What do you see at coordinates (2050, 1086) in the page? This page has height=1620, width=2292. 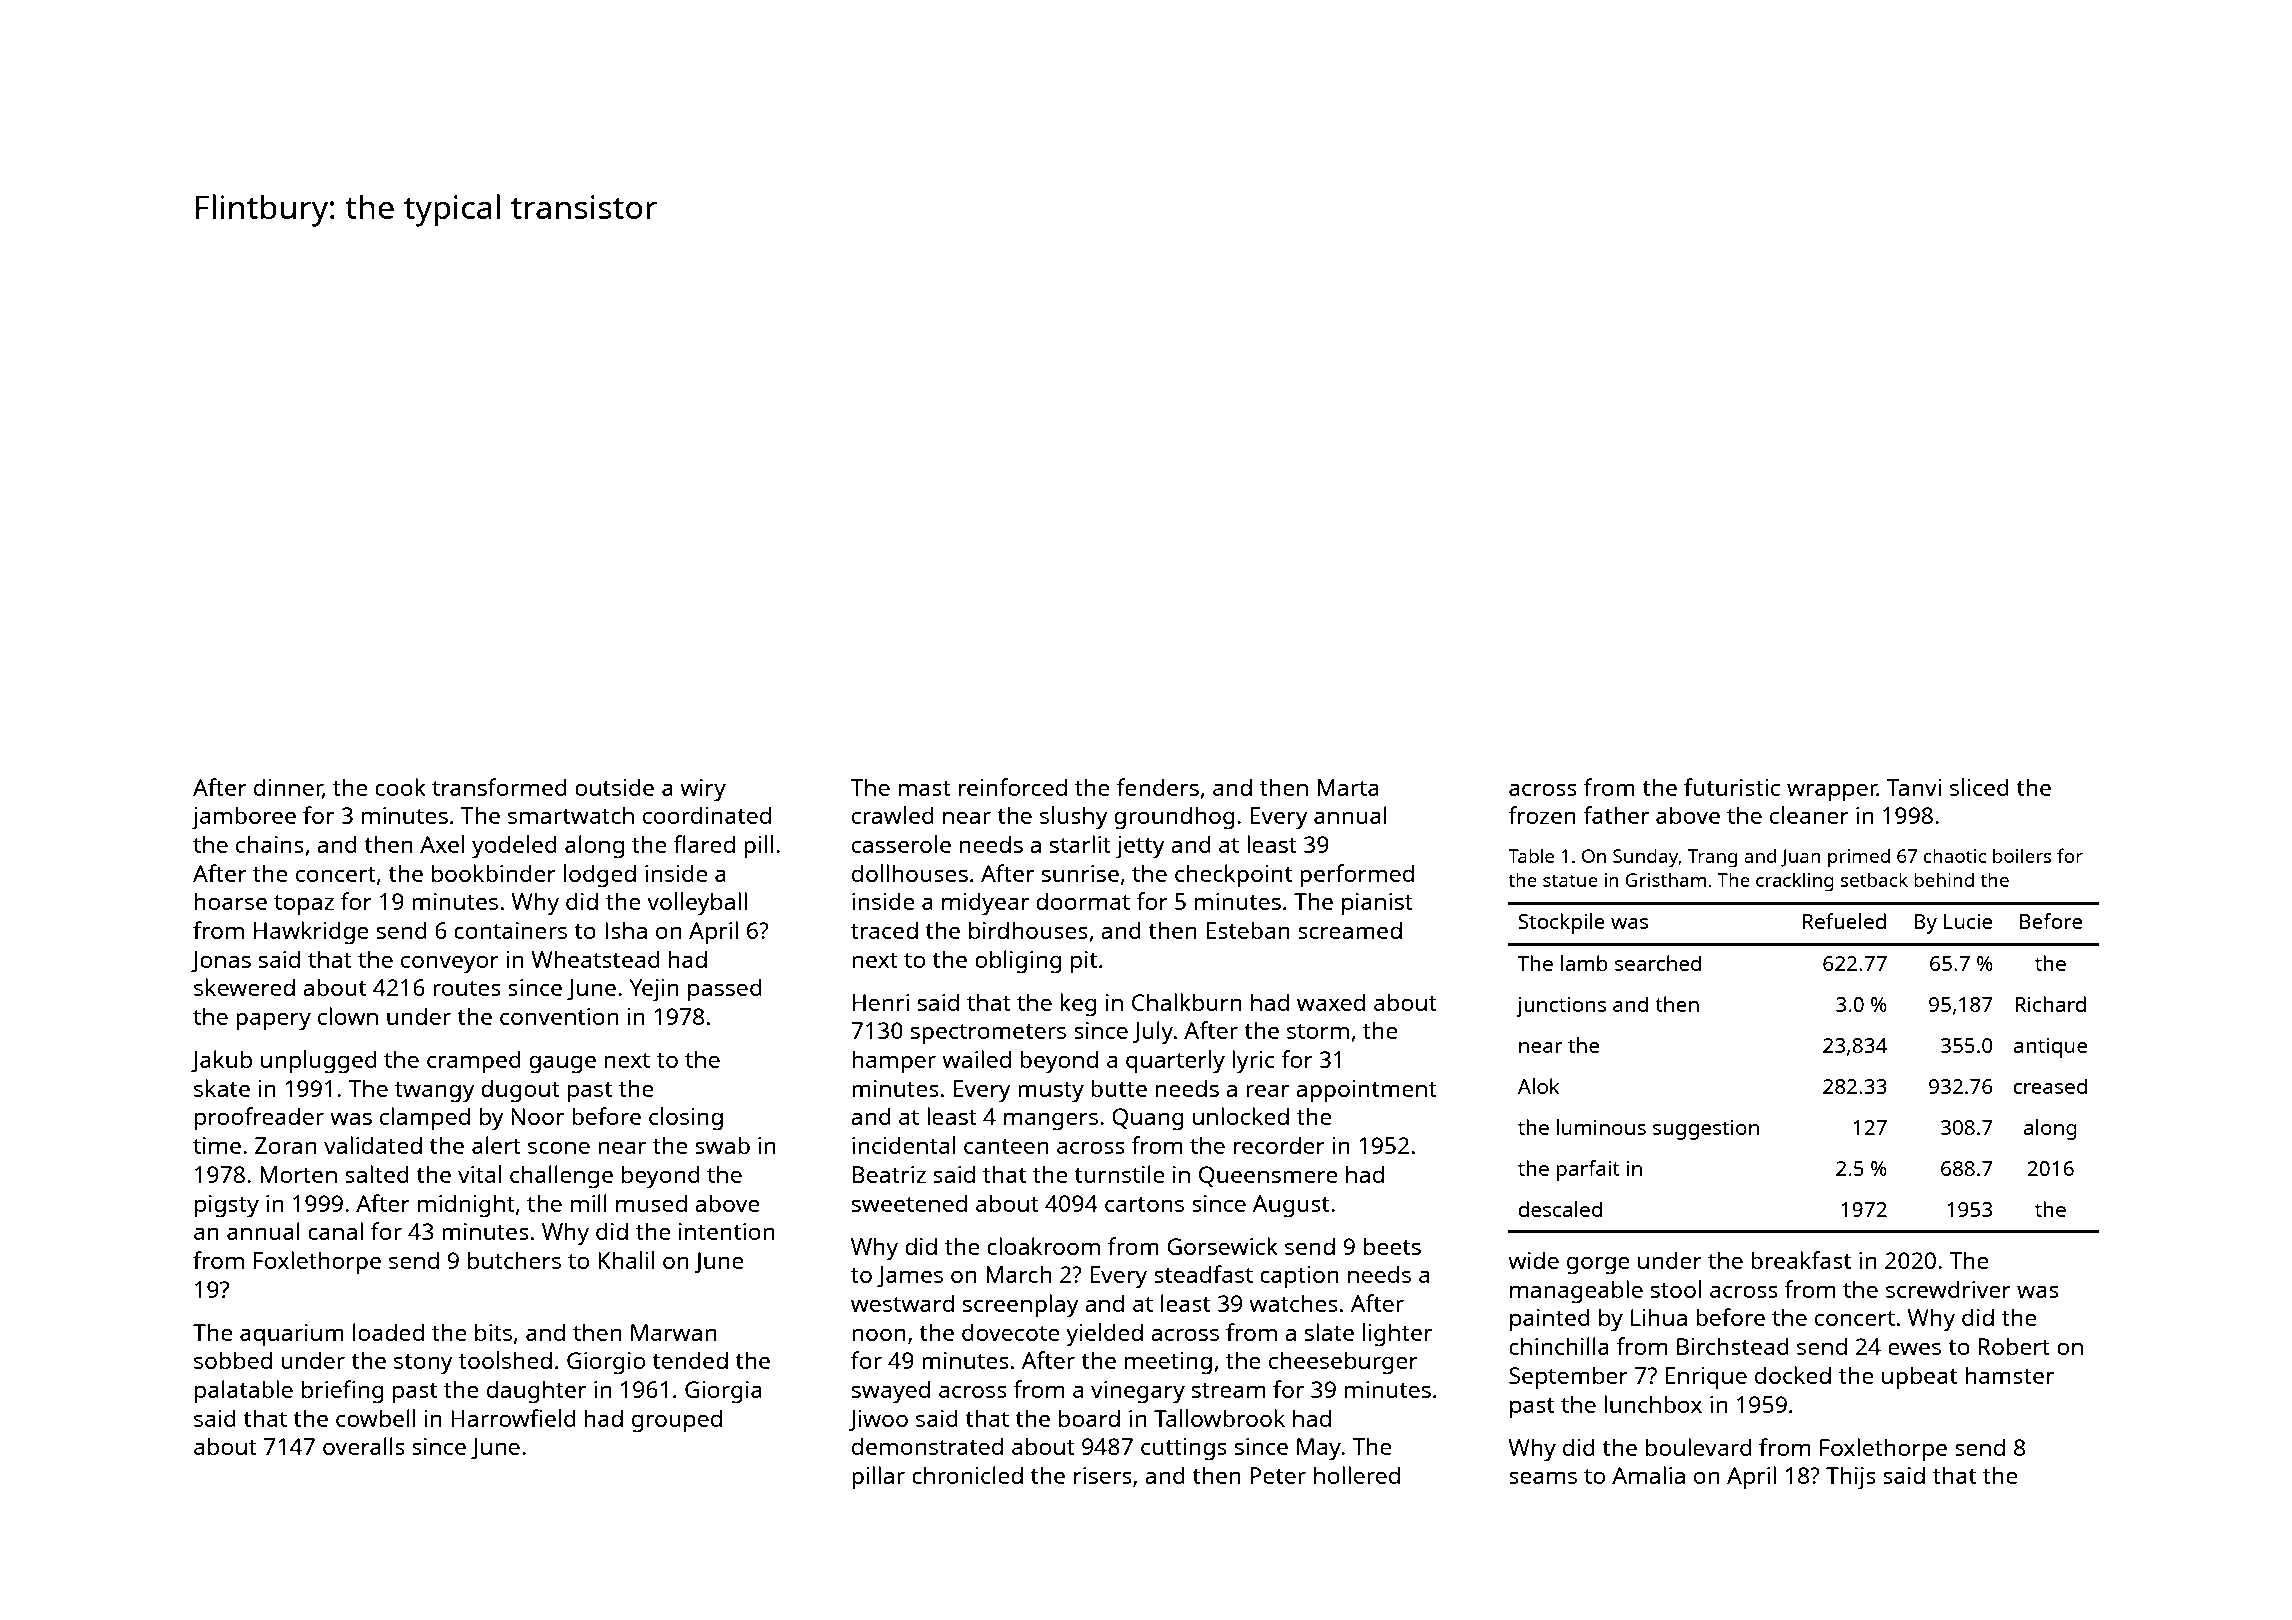 I see `creased` at bounding box center [2050, 1086].
